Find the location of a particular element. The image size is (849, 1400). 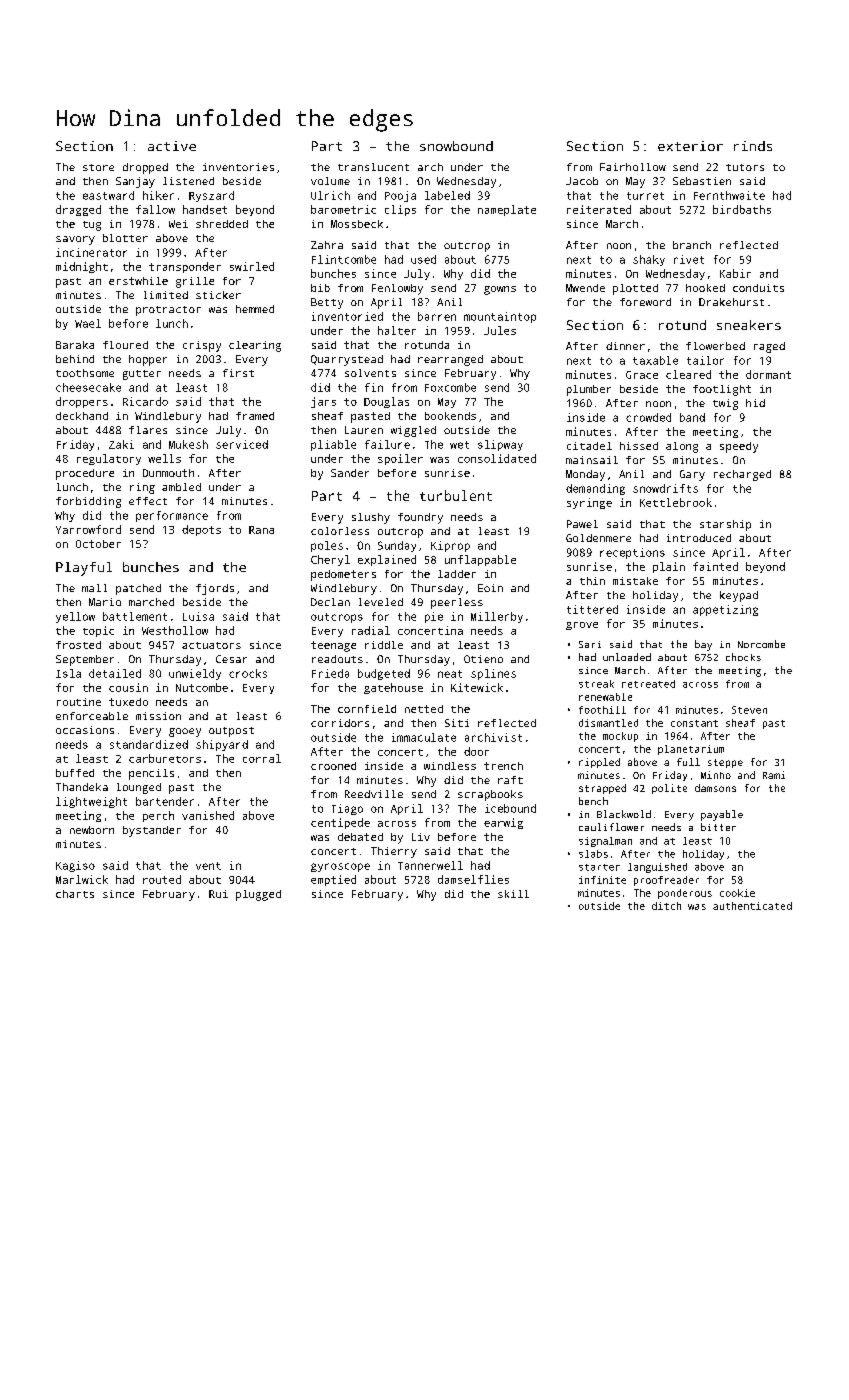

exterior is located at coordinates (690, 146).
